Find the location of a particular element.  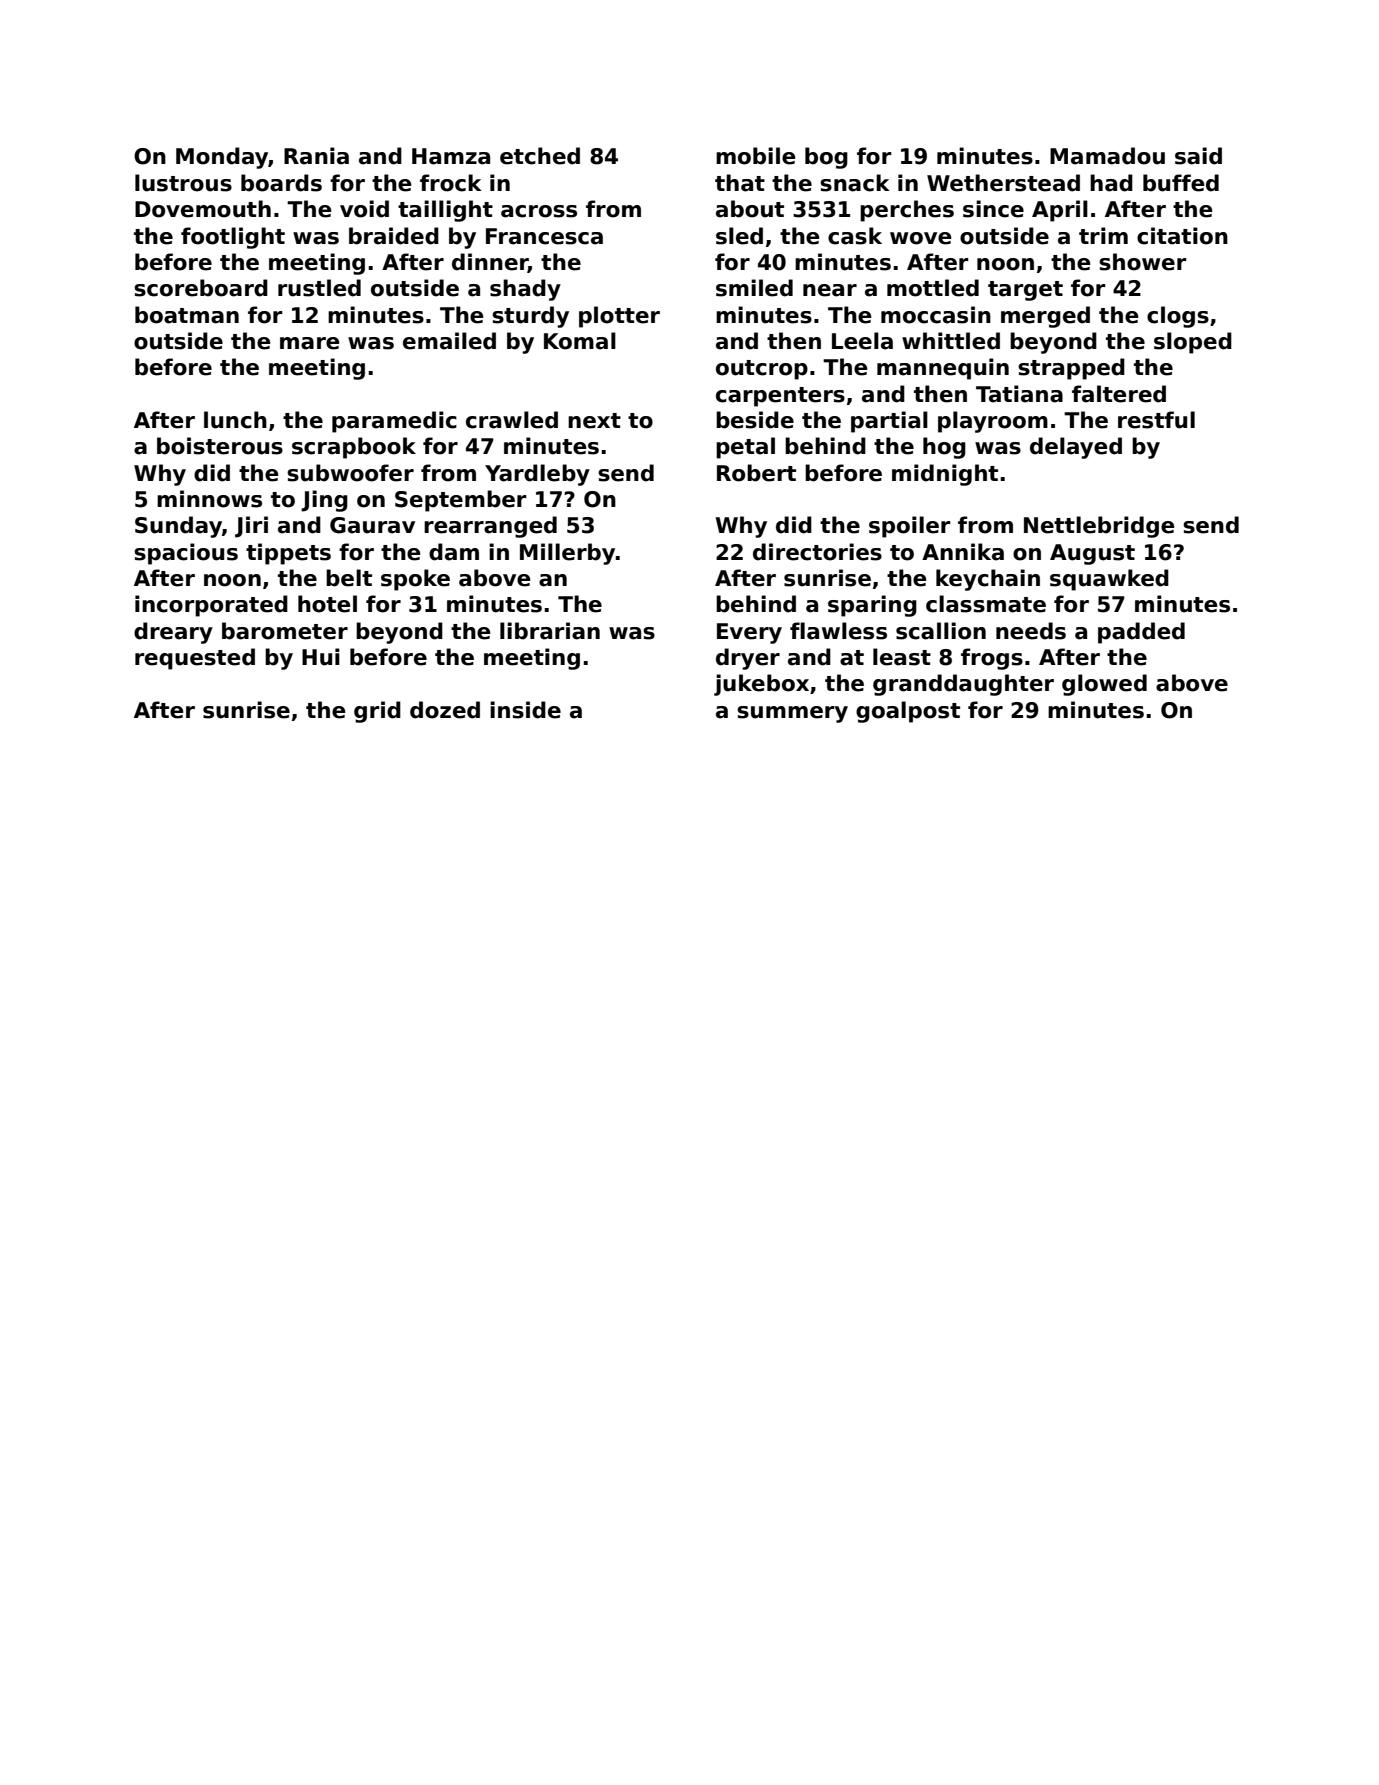

smiled is located at coordinates (754, 288).
